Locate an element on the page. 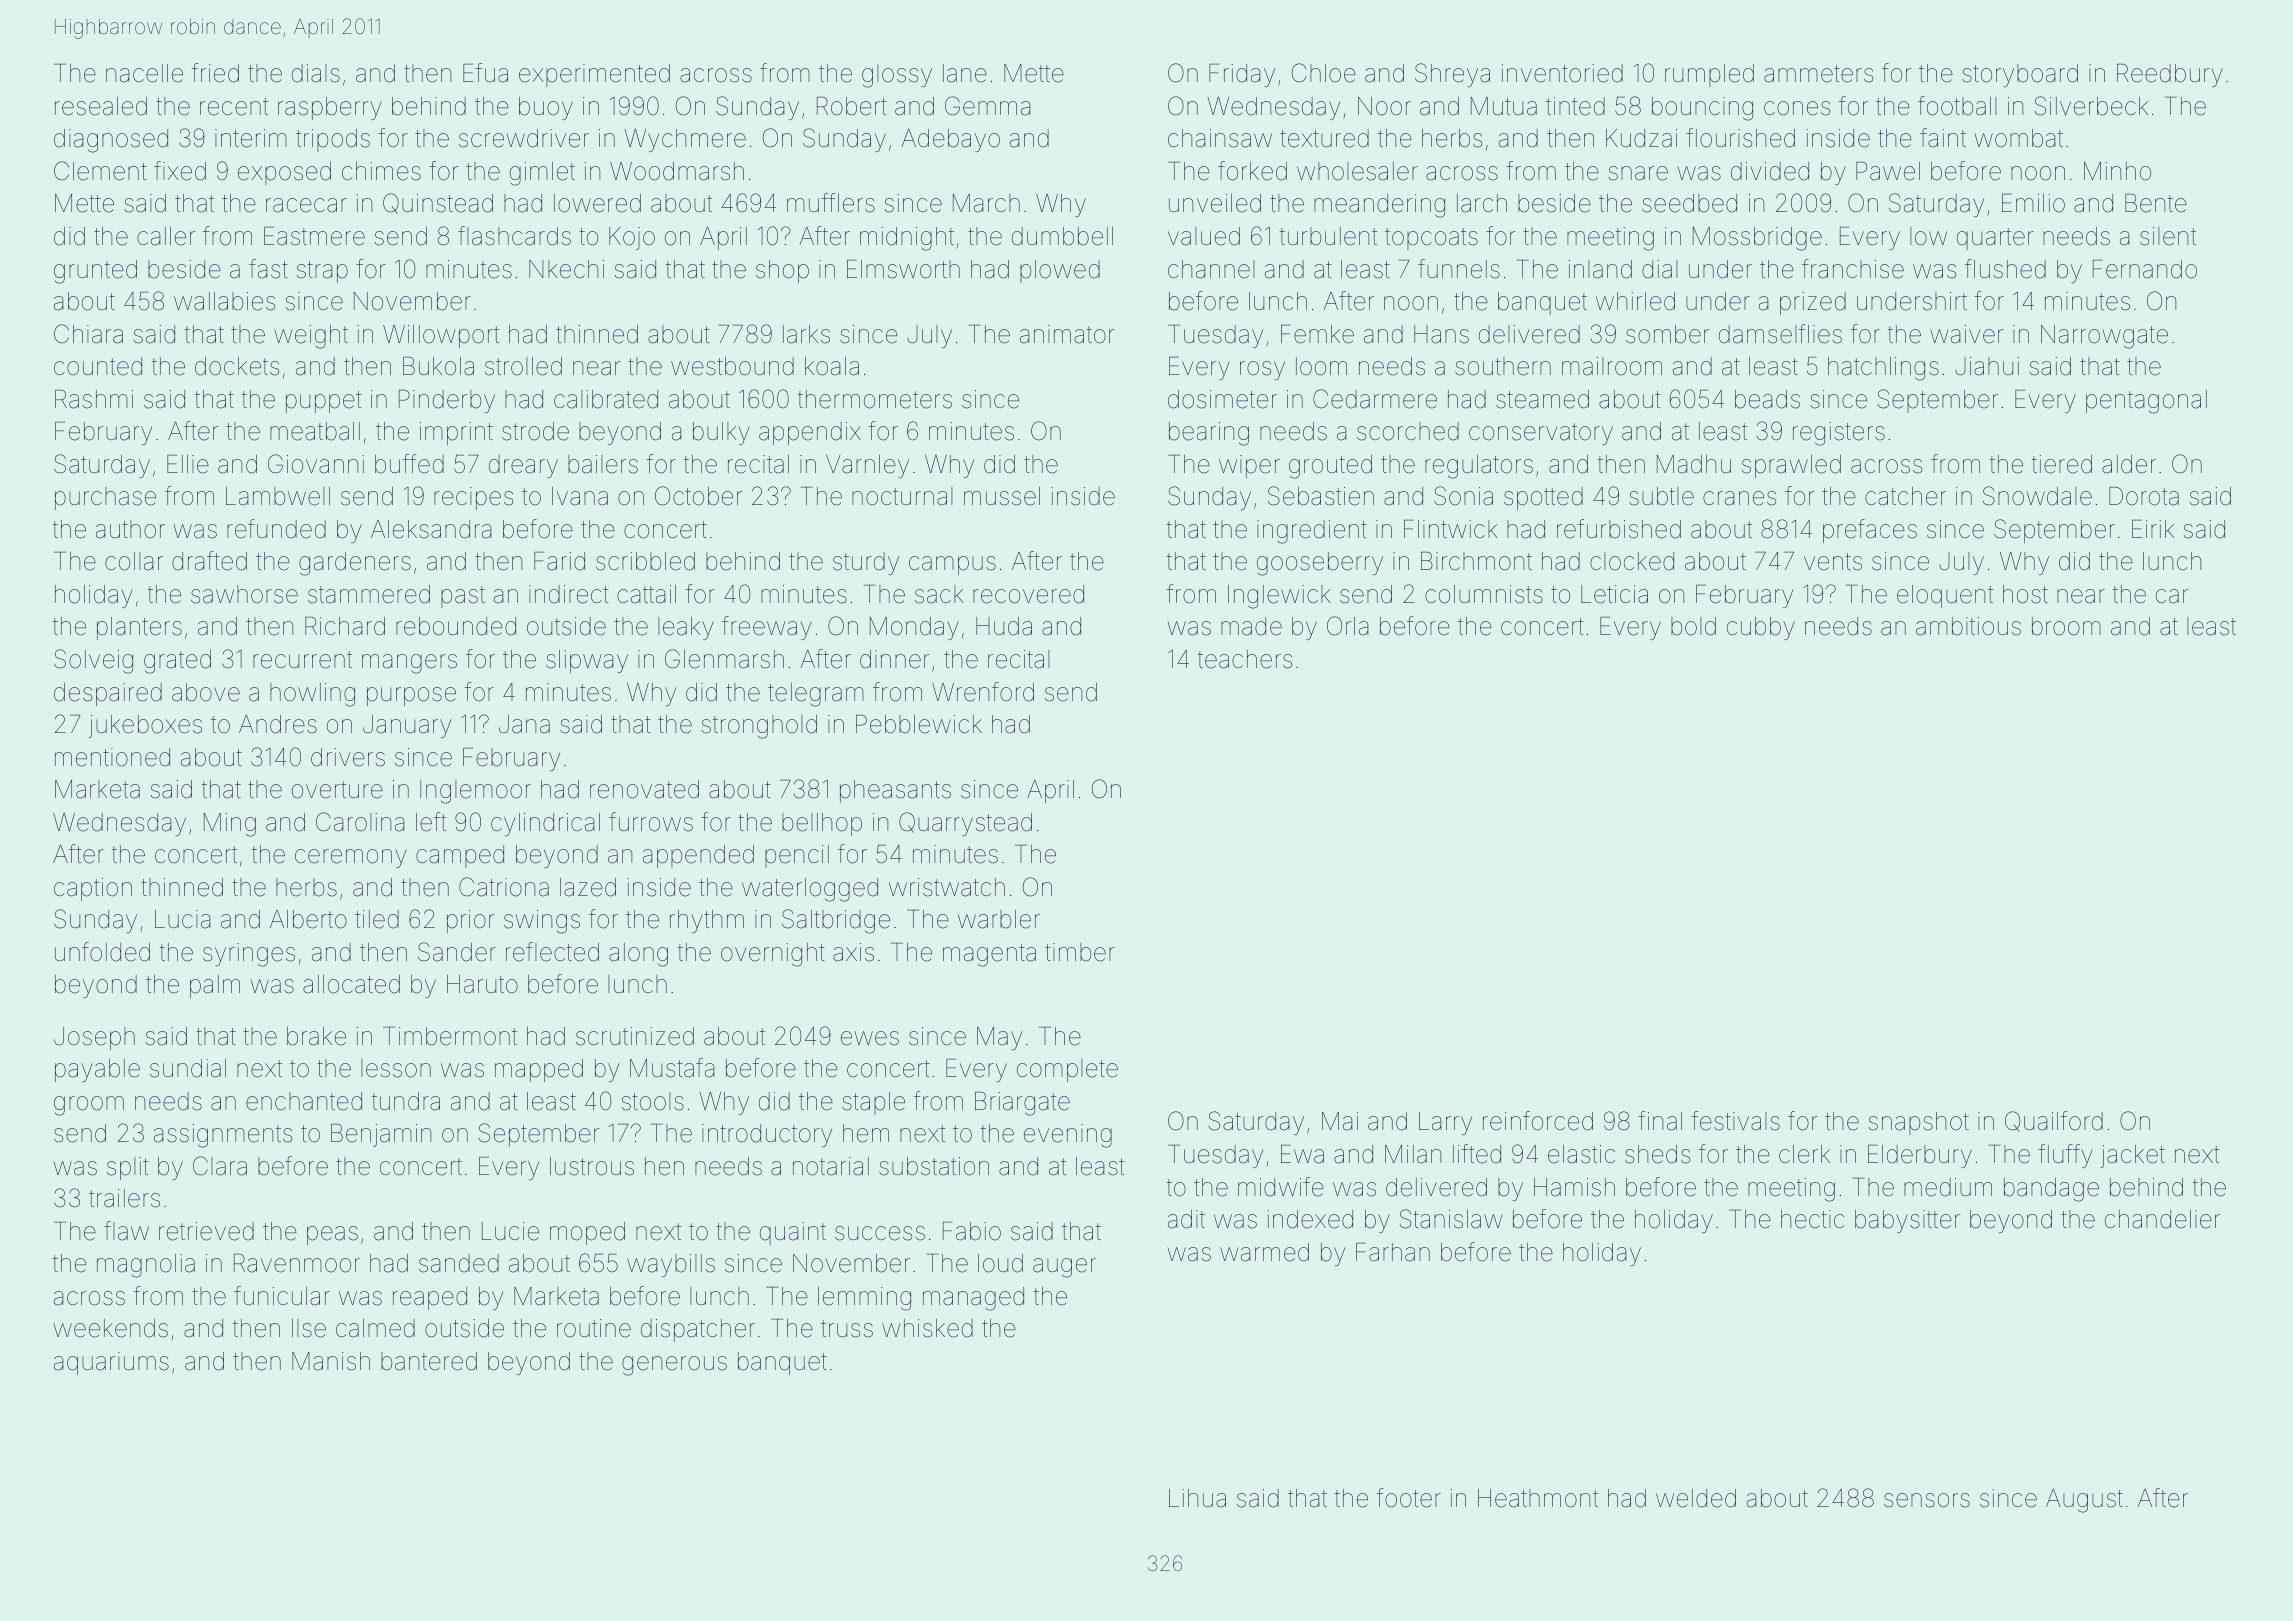 The width and height of the page is (2293, 1621). inventoried is located at coordinates (1562, 73).
